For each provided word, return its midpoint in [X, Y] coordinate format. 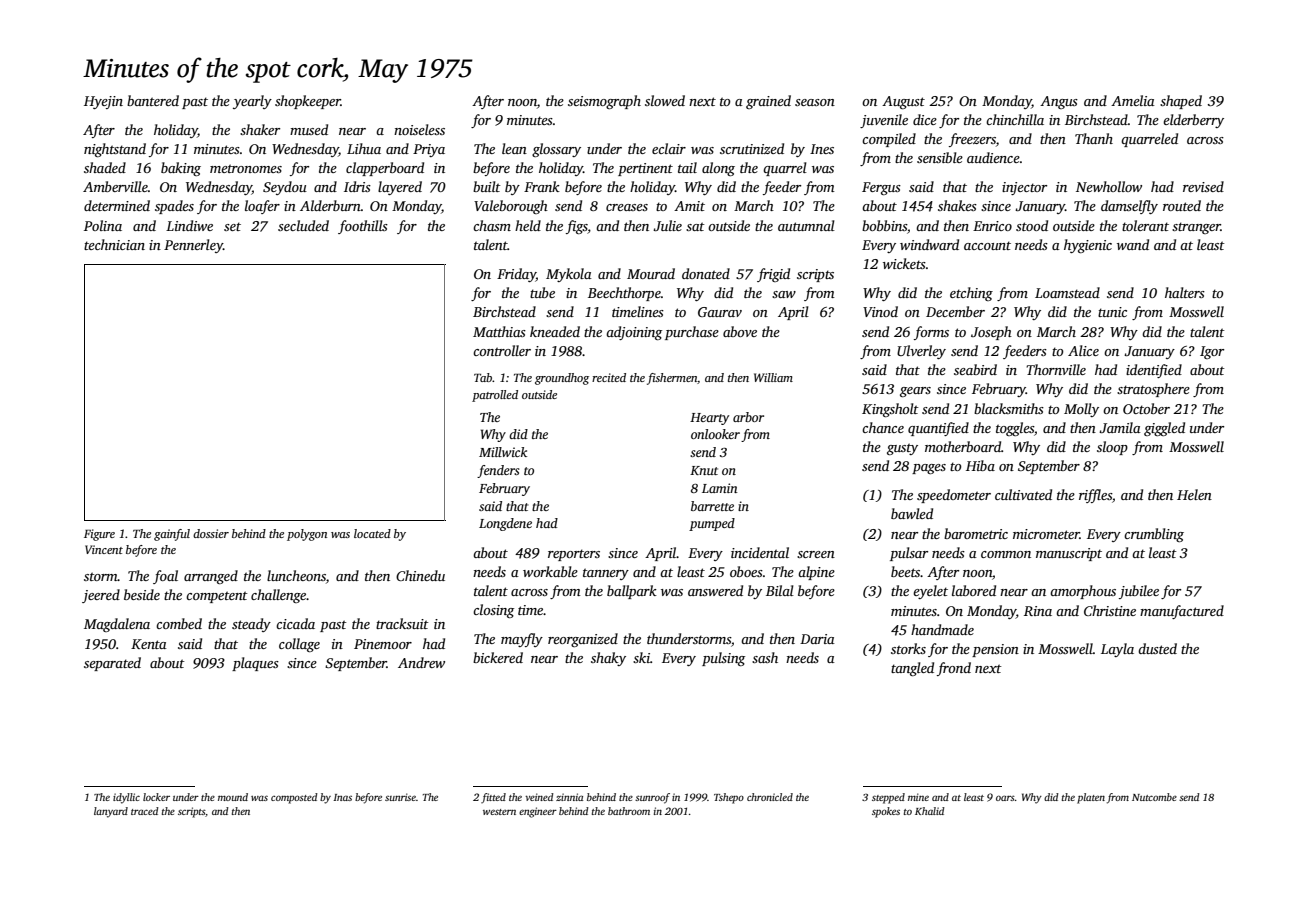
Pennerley [193, 246]
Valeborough [511, 207]
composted [294, 798]
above [740, 331]
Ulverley [921, 352]
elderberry [1193, 121]
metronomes [246, 168]
